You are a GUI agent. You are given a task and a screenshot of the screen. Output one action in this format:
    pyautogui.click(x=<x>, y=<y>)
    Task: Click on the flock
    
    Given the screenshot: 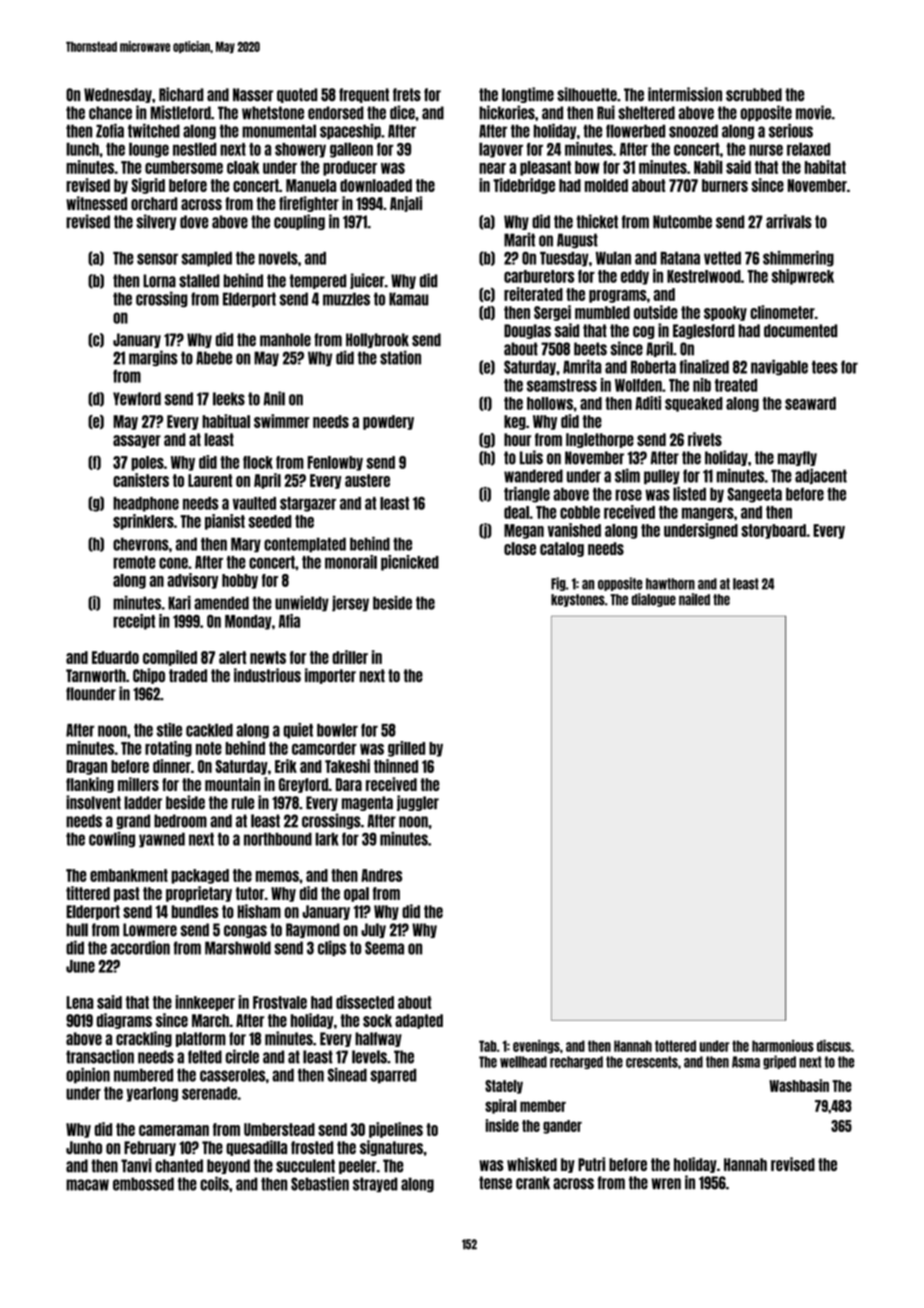 What is the action you would take?
    pyautogui.click(x=258, y=462)
